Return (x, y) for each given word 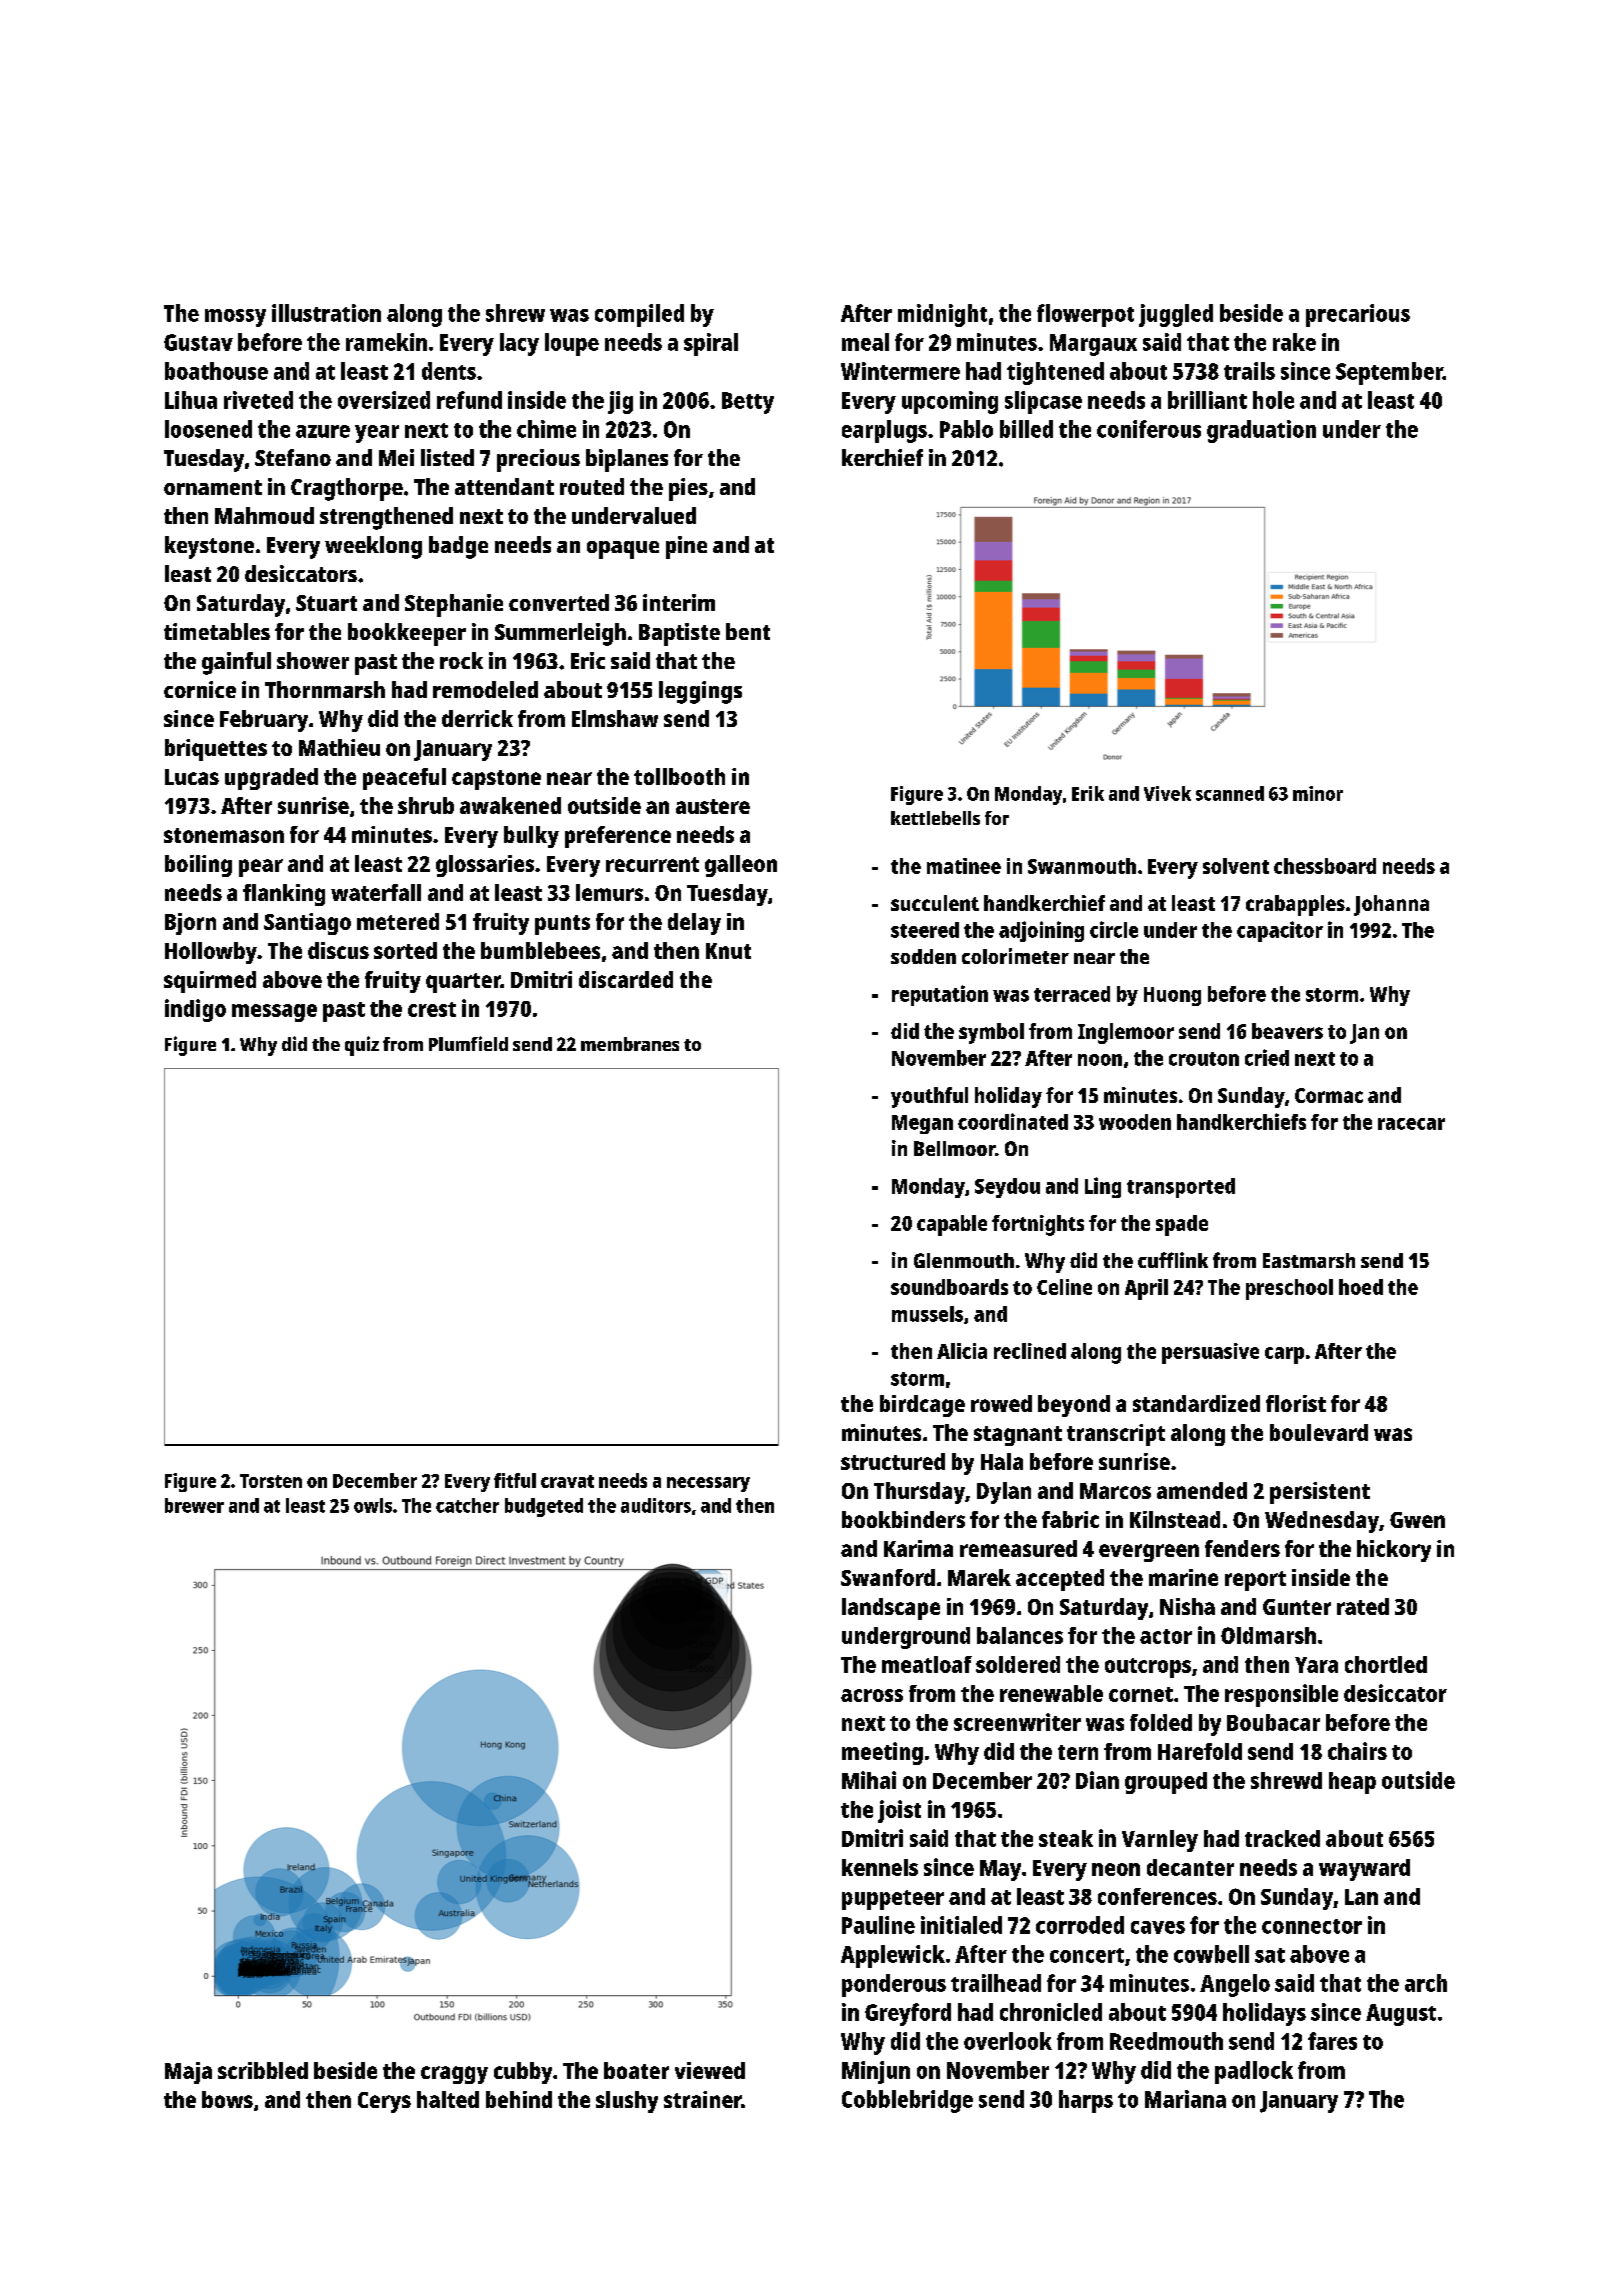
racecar (1411, 1124)
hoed (1361, 1287)
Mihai (869, 1780)
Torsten (271, 1481)
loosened (208, 429)
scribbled (263, 2070)
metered (398, 921)
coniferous (1149, 429)
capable (952, 1225)
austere (713, 806)
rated (1363, 1606)
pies (688, 489)
